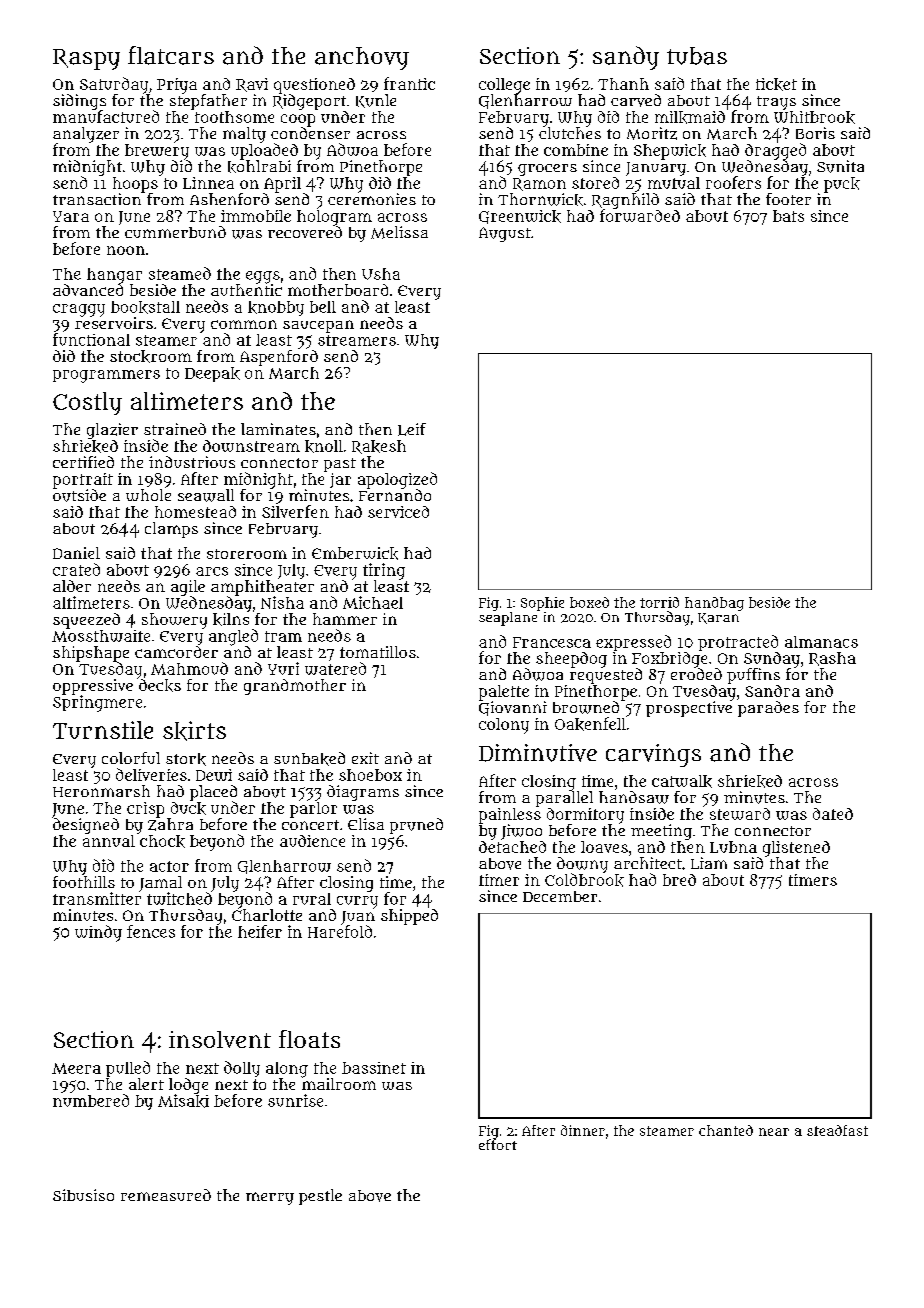 The image size is (924, 1308). I want to click on Raspy, so click(86, 59).
